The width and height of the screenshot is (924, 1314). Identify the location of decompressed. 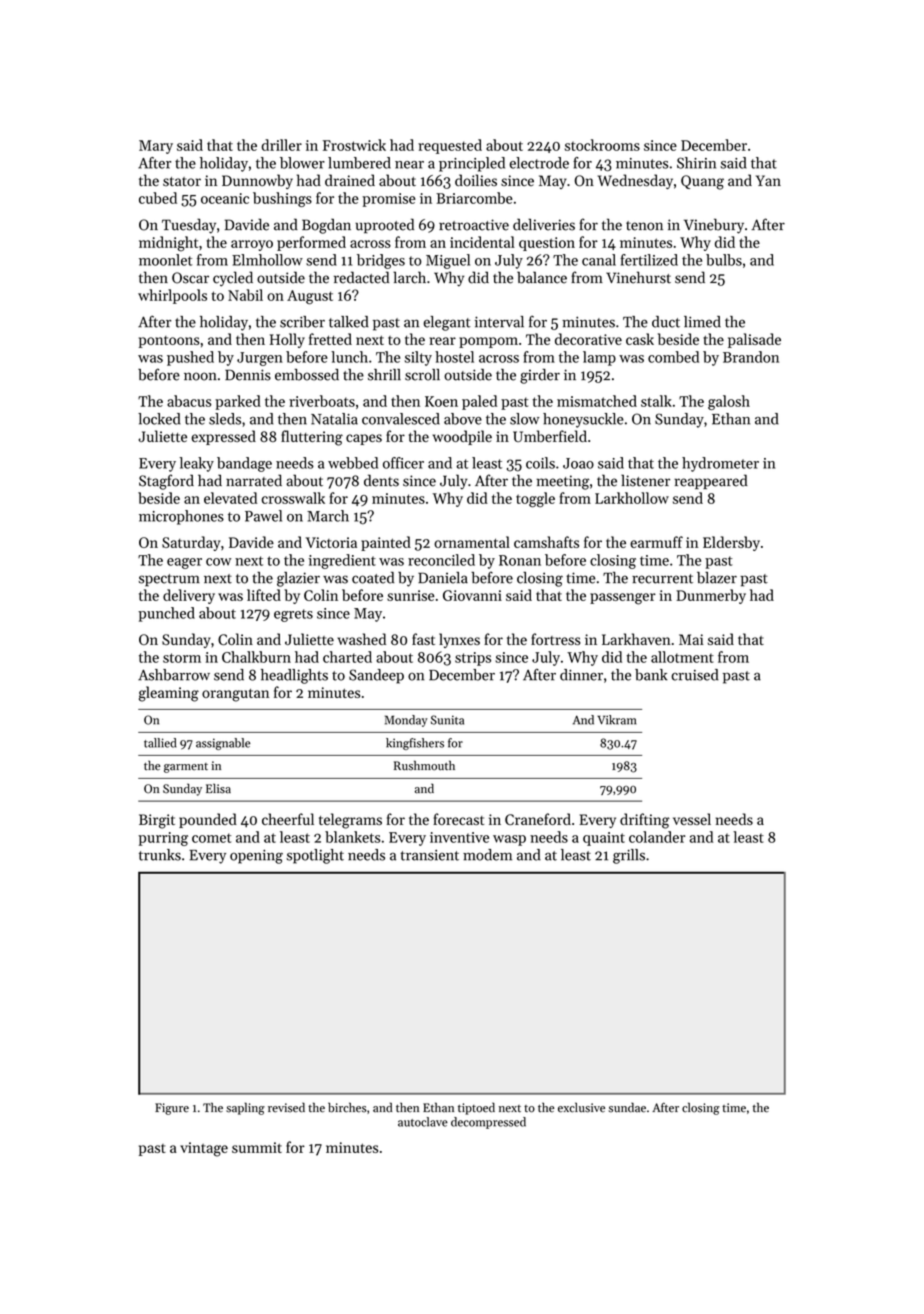
(488, 1123).
